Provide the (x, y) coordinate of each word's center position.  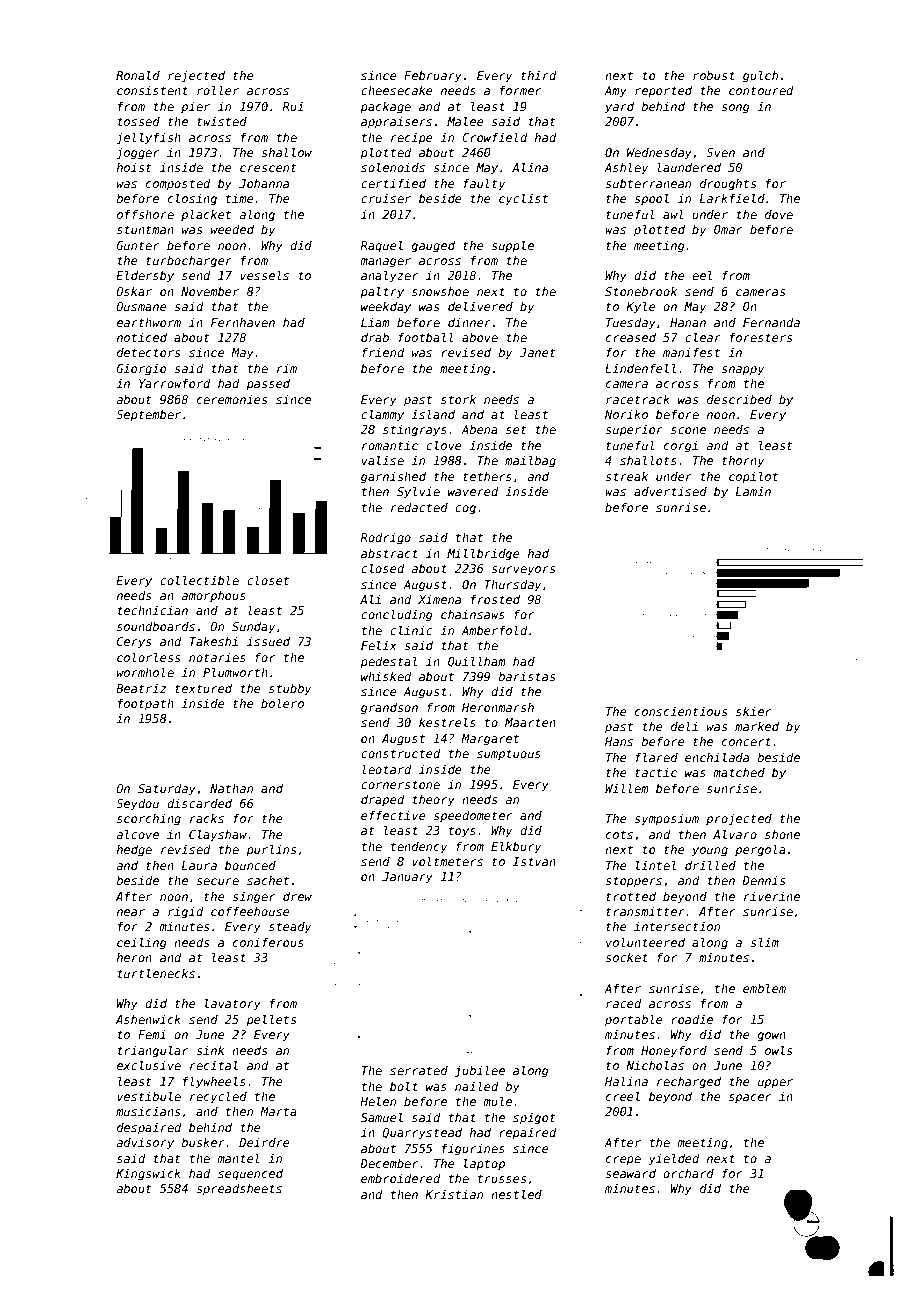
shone (782, 834)
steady (290, 928)
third (539, 75)
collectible (199, 580)
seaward (630, 1173)
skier (754, 711)
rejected (196, 77)
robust (714, 75)
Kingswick (148, 1175)
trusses (502, 1178)
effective (393, 815)
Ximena (439, 599)
